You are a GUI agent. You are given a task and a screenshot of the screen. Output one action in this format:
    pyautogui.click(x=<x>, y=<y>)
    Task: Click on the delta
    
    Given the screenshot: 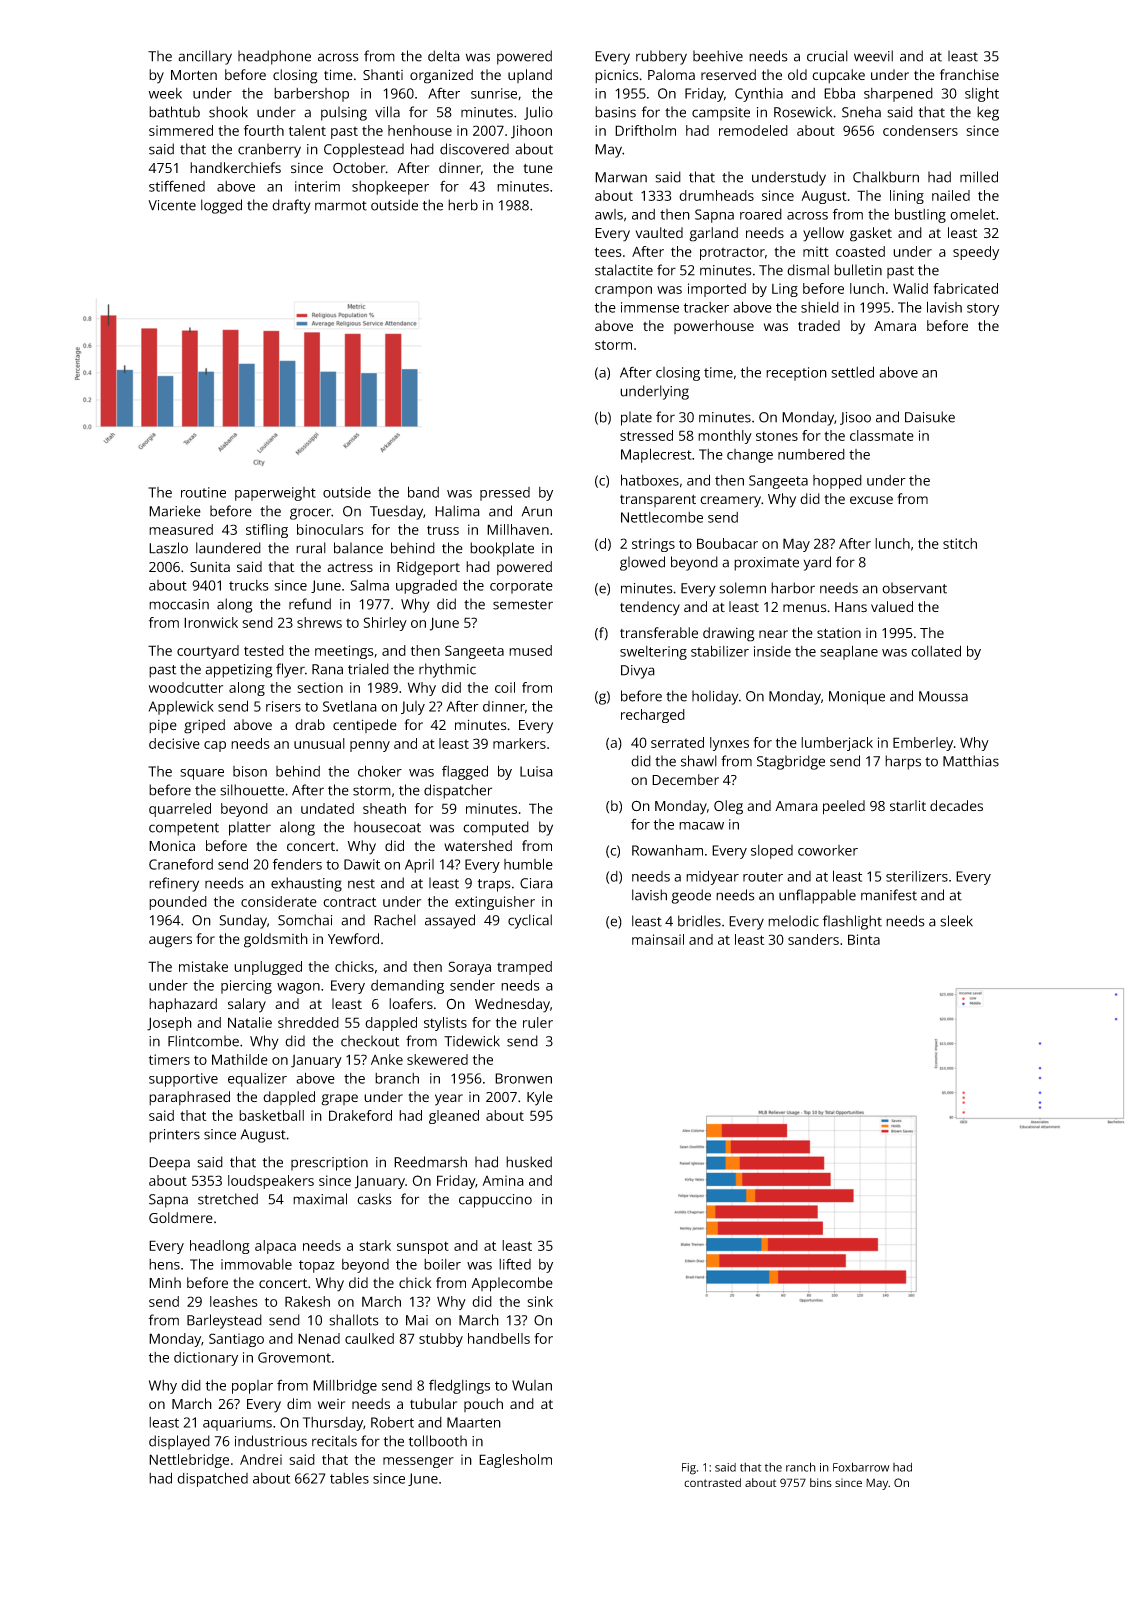 What is the action you would take?
    pyautogui.click(x=444, y=56)
